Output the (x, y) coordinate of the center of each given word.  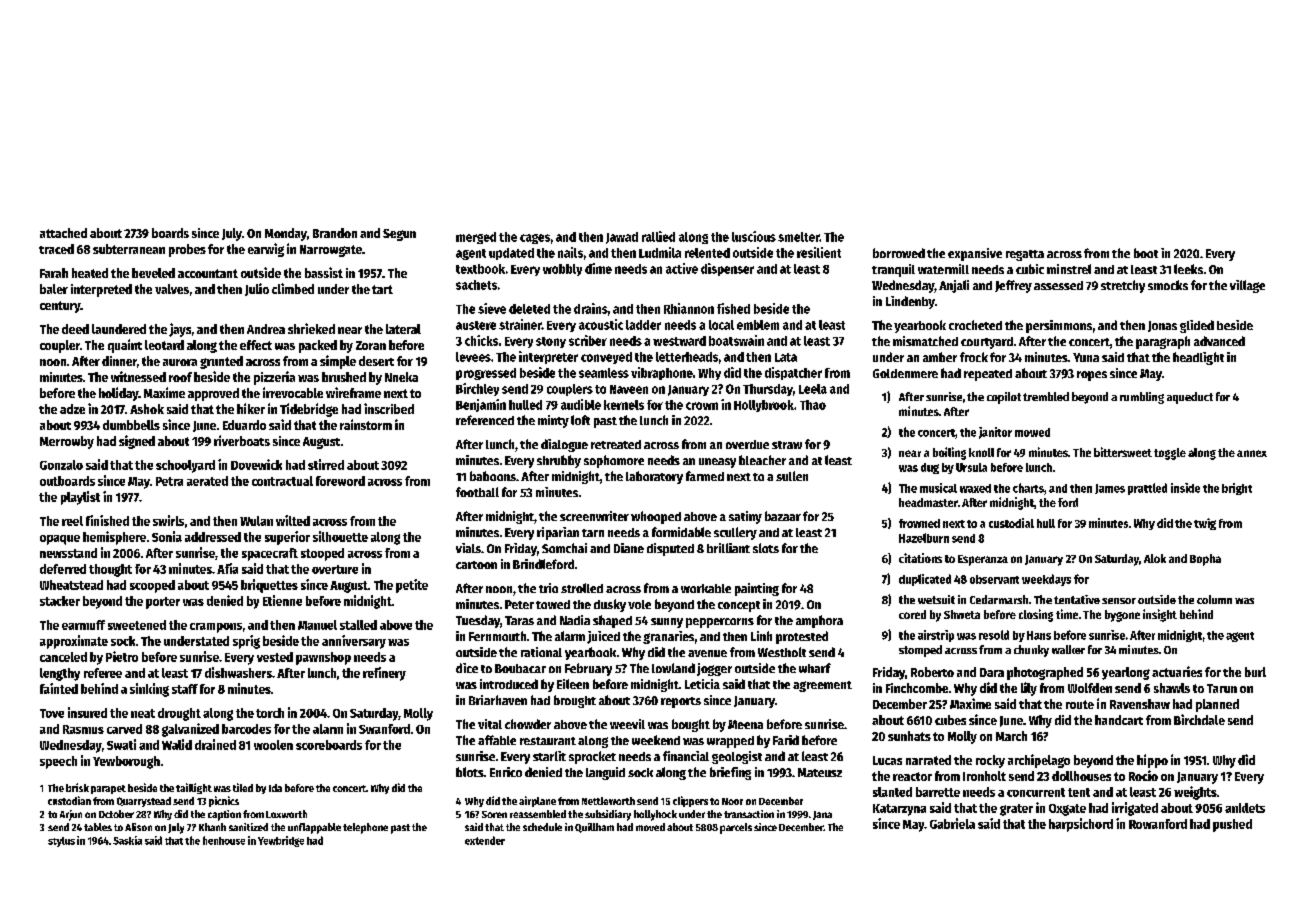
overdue (747, 444)
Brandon (335, 233)
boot (1146, 253)
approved (213, 394)
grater (1016, 810)
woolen (273, 745)
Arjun (71, 815)
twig (1205, 524)
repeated (988, 375)
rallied (658, 236)
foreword (340, 481)
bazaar (783, 516)
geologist (737, 757)
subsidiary (608, 815)
